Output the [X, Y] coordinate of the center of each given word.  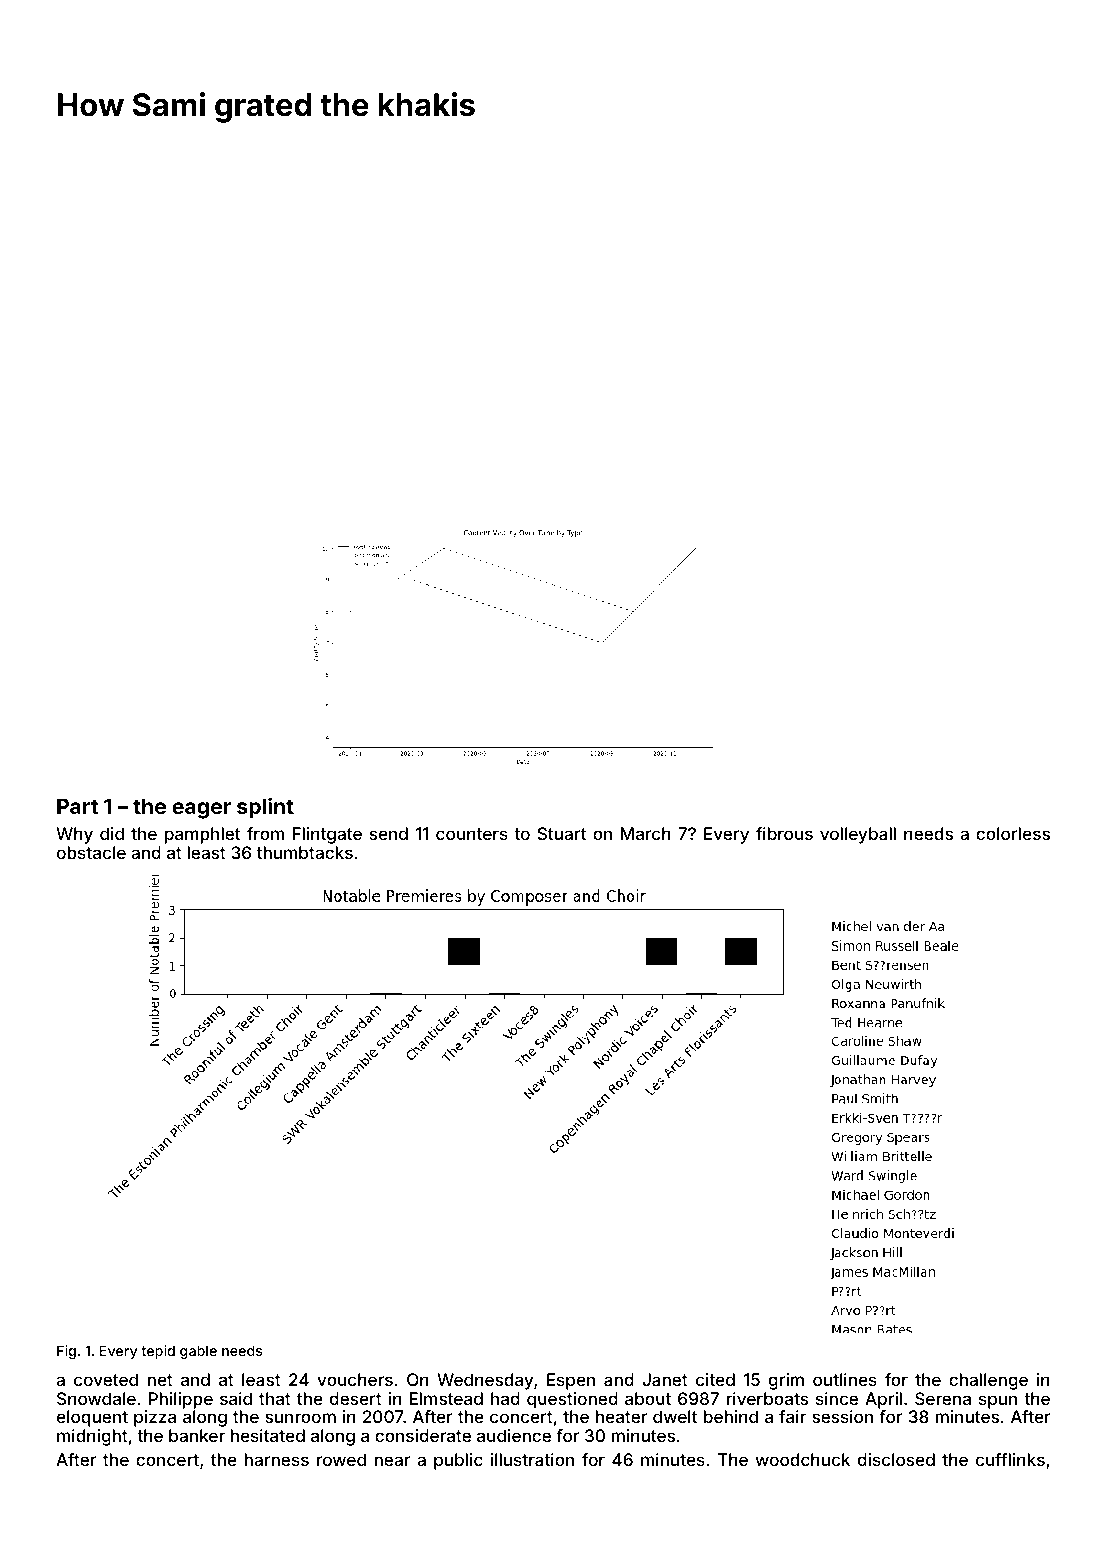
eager [201, 810]
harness [276, 1459]
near [392, 1461]
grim [786, 1381]
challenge [988, 1381]
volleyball [858, 835]
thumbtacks [304, 852]
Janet [665, 1379]
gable [198, 1352]
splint [265, 808]
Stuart [562, 833]
